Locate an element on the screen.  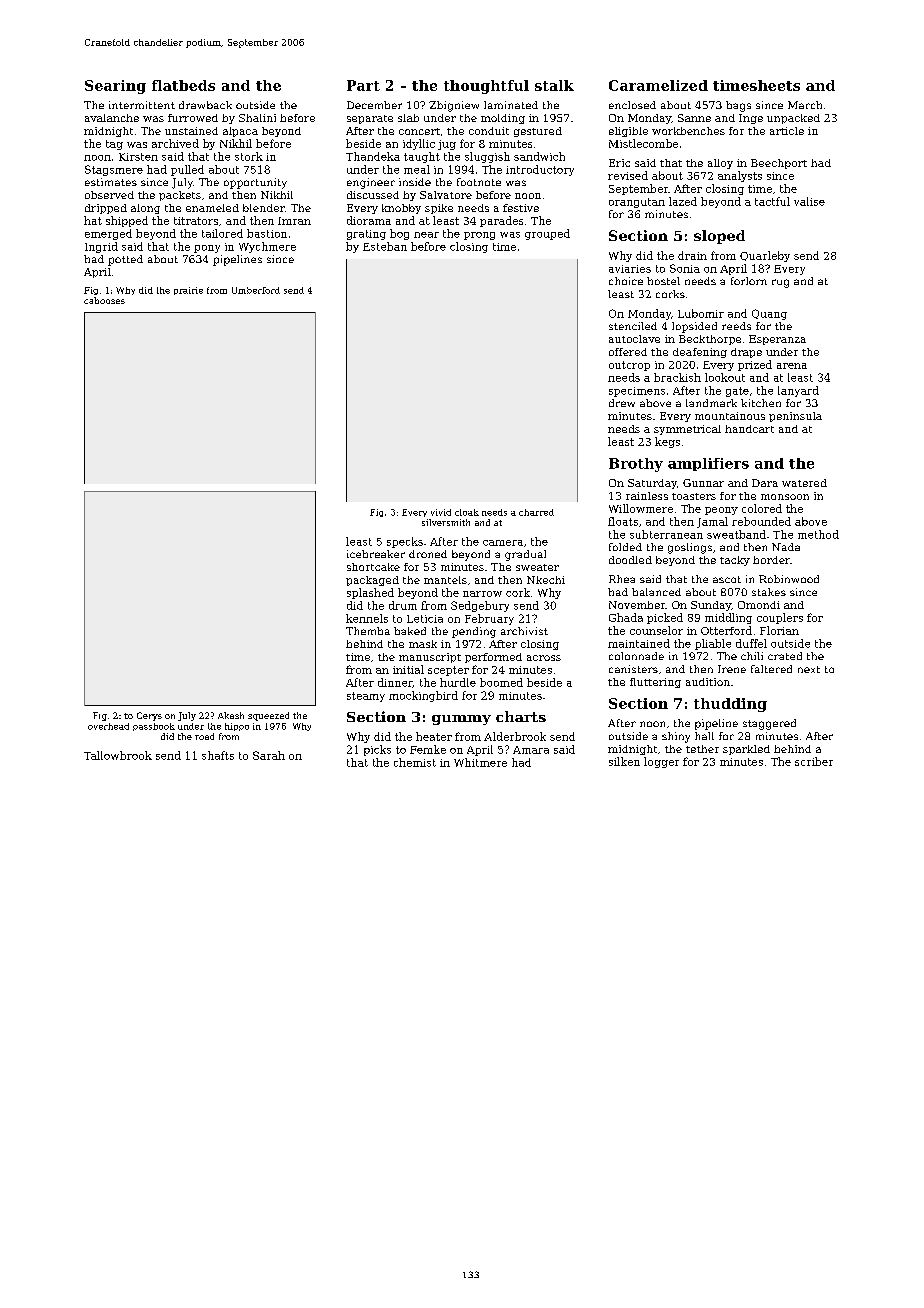
opportunity is located at coordinates (255, 183).
